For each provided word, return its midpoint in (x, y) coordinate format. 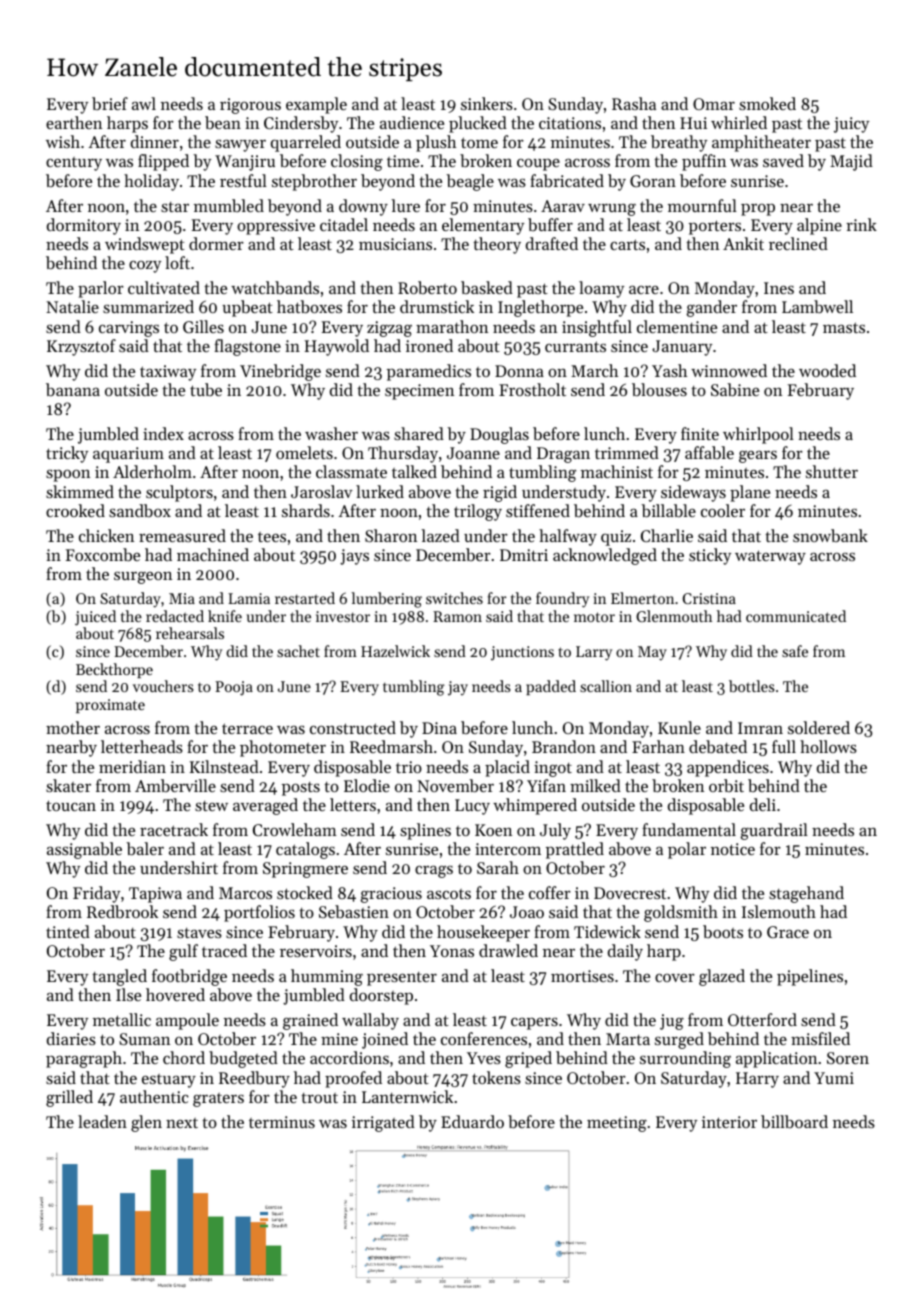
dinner (155, 141)
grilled (69, 1098)
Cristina (709, 598)
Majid (851, 162)
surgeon (143, 578)
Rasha (634, 103)
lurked (380, 491)
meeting (617, 1124)
